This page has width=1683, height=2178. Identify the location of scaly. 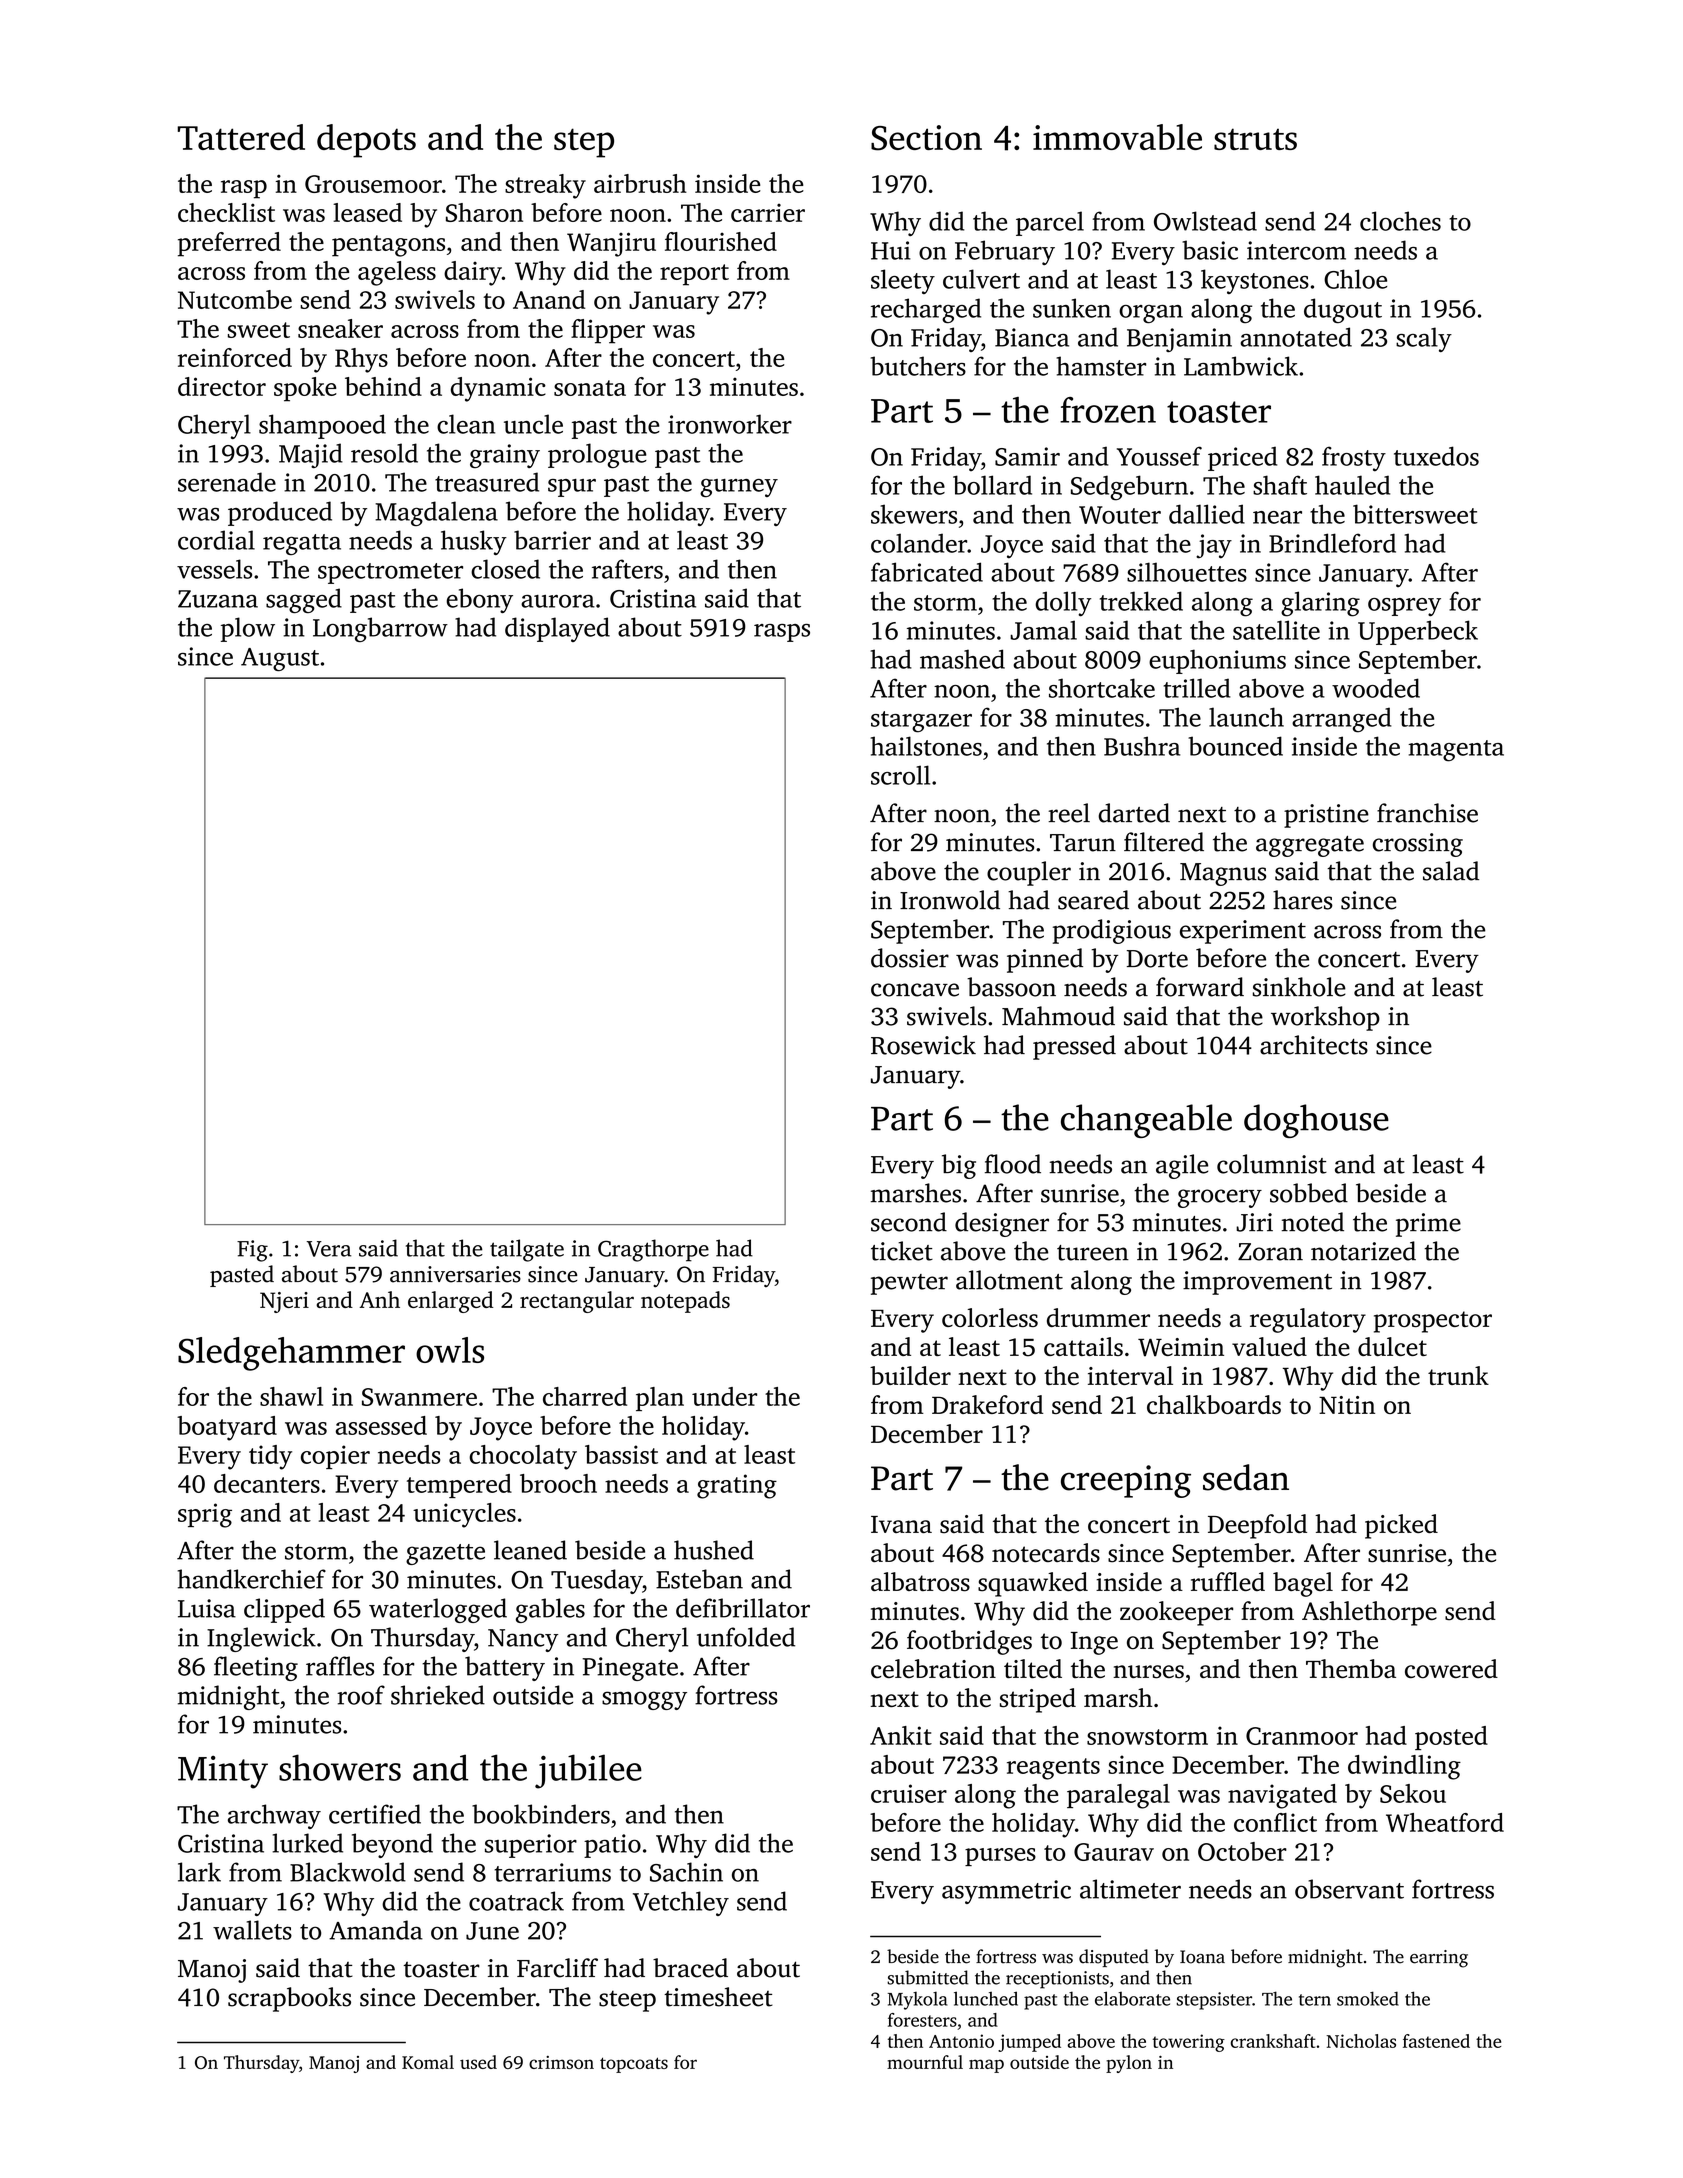
(1424, 339).
